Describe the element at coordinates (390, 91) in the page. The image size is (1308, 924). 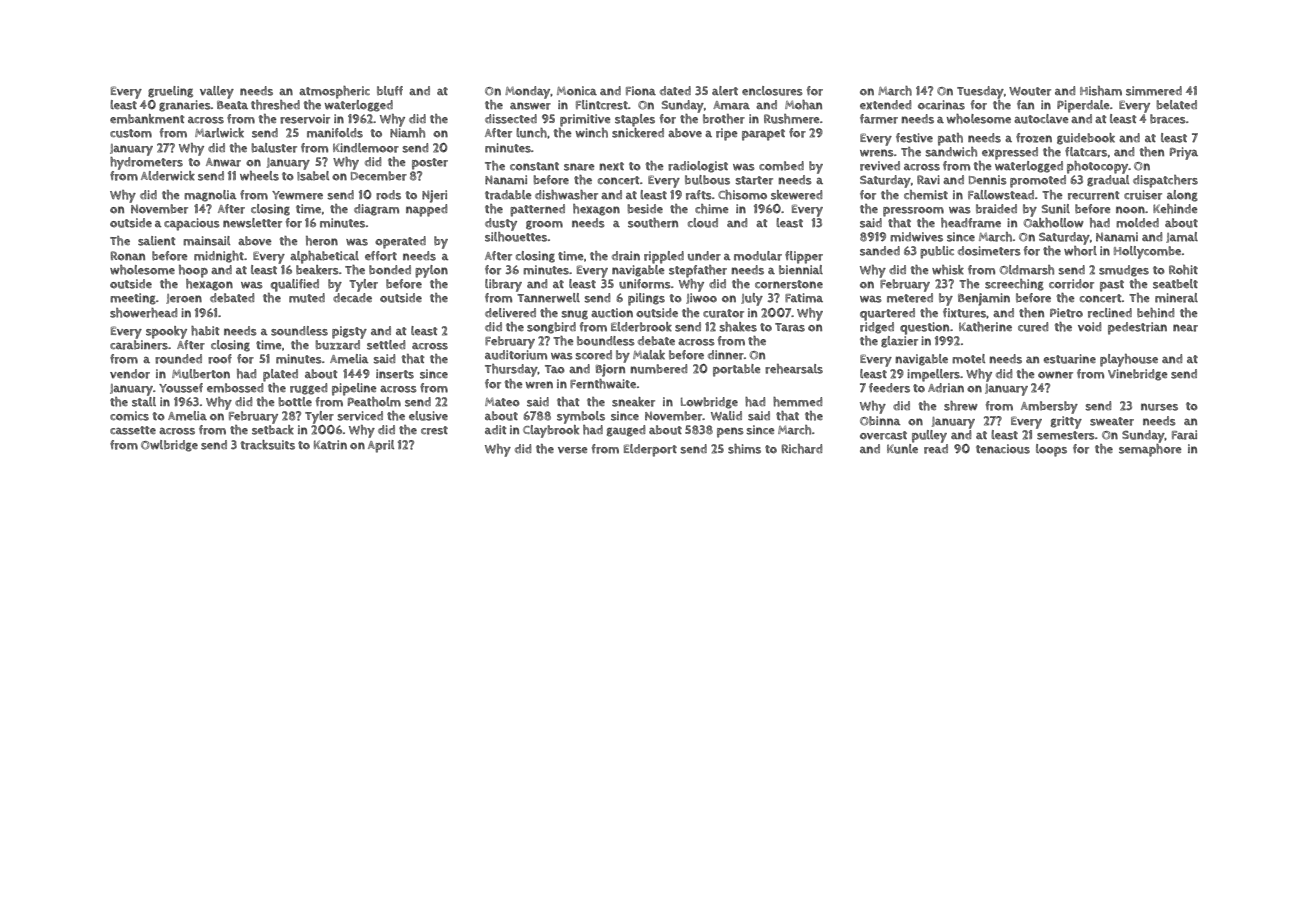
I see `bluff` at that location.
